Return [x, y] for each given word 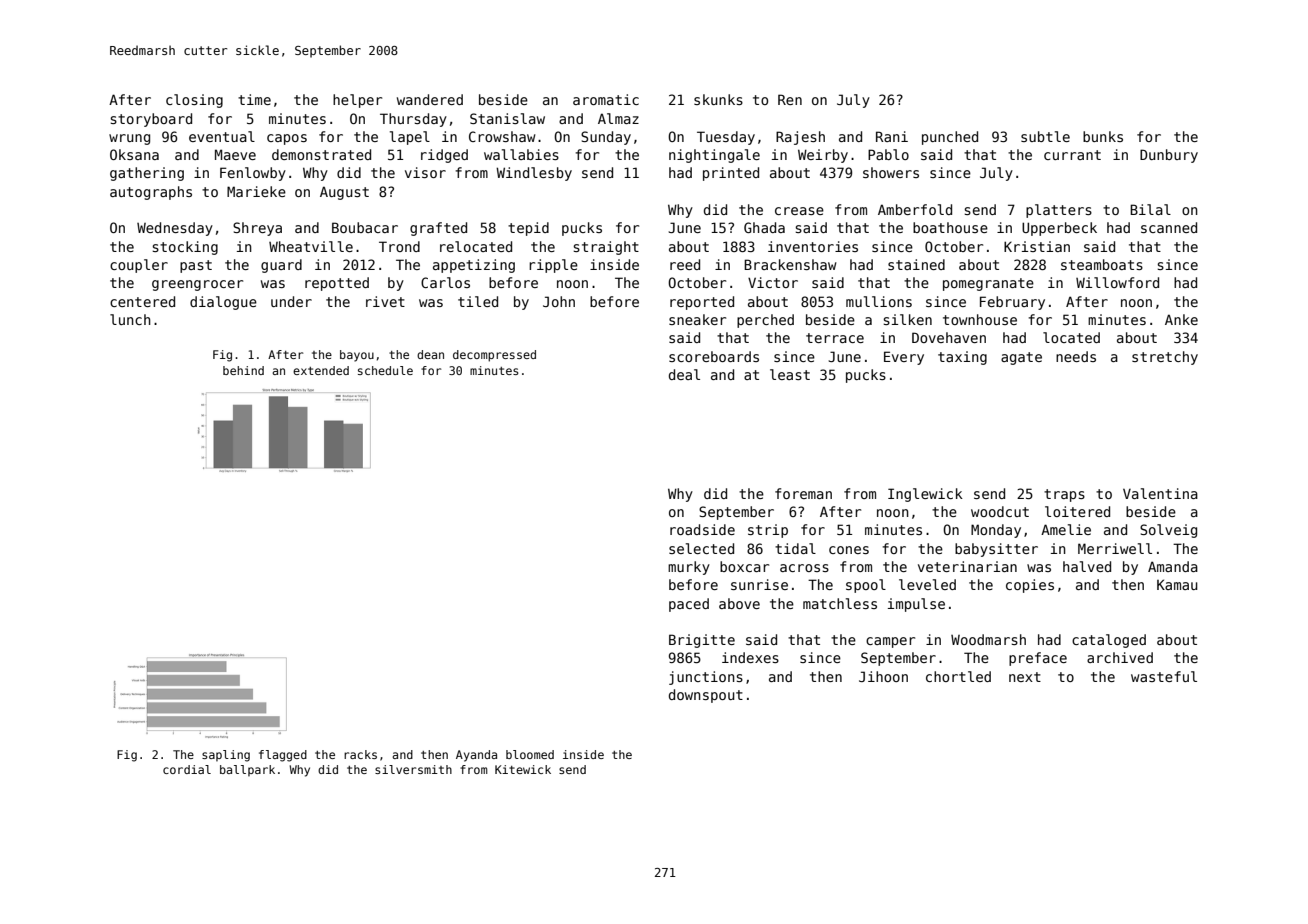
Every [904, 358]
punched [950, 138]
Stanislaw [507, 118]
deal [684, 374]
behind [243, 370]
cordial [187, 769]
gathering [147, 174]
